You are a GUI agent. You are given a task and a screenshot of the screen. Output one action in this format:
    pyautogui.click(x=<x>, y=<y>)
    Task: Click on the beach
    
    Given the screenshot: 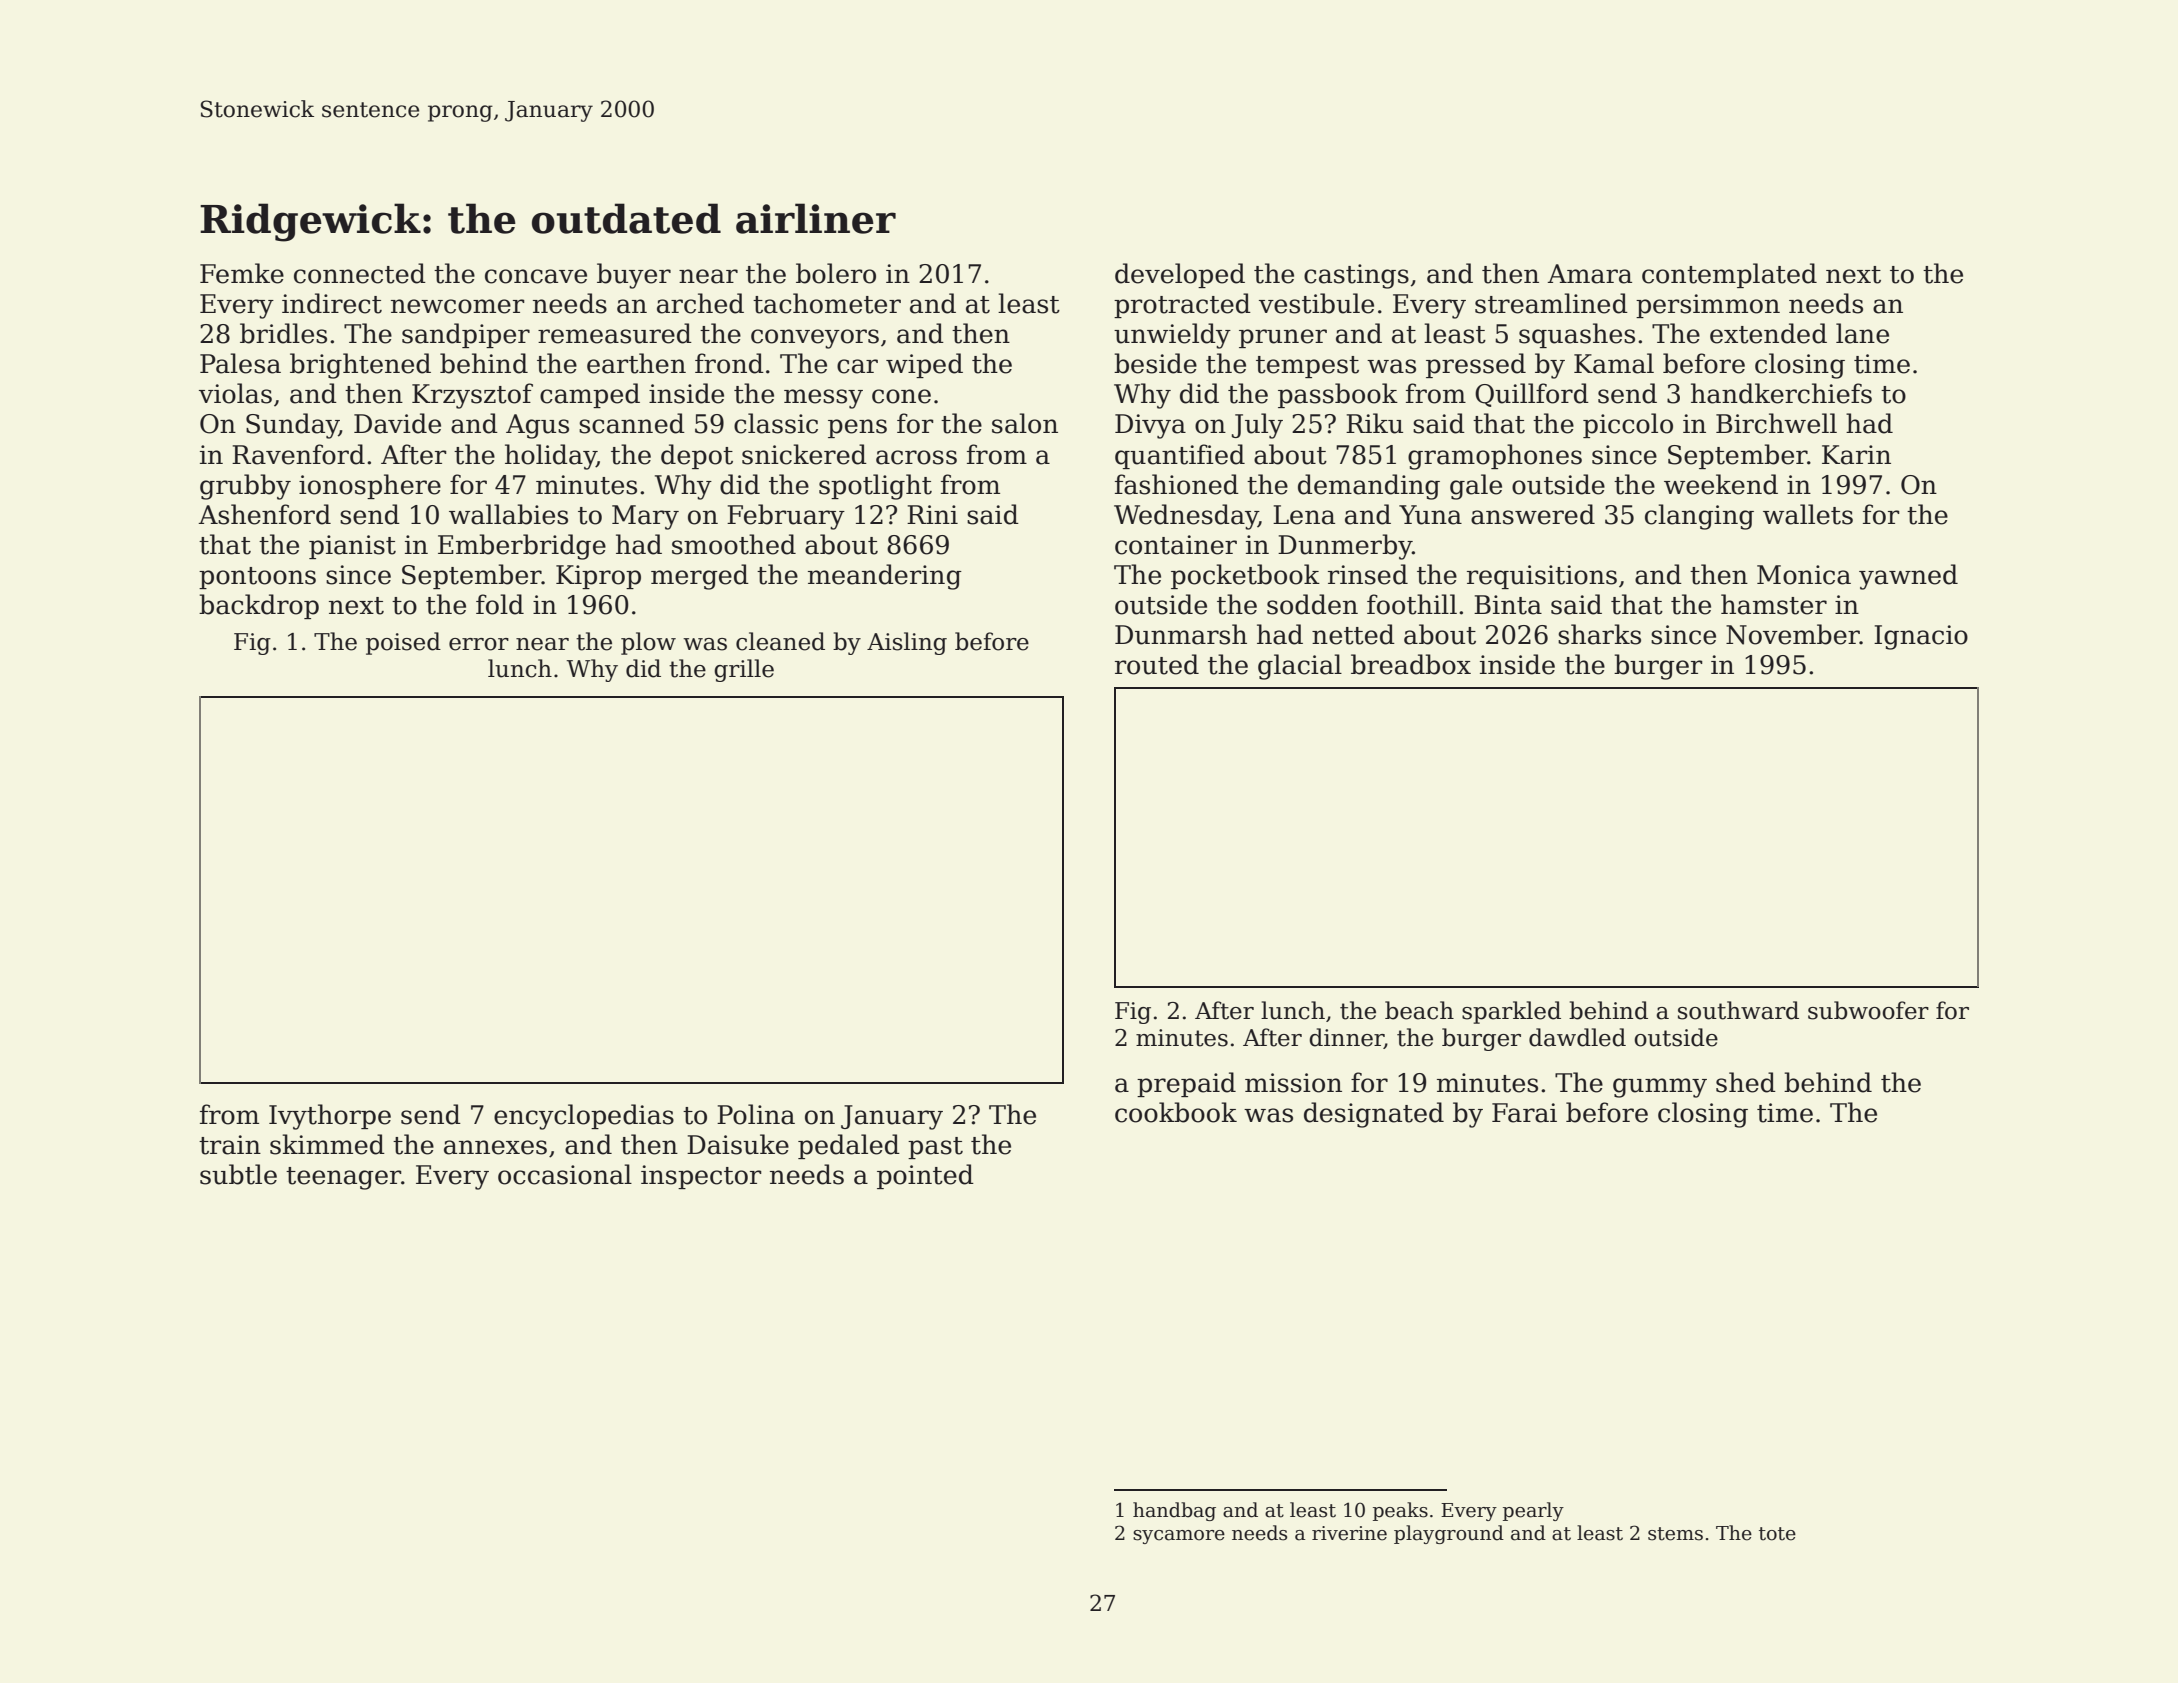 What is the action you would take?
    pyautogui.click(x=1419, y=1010)
